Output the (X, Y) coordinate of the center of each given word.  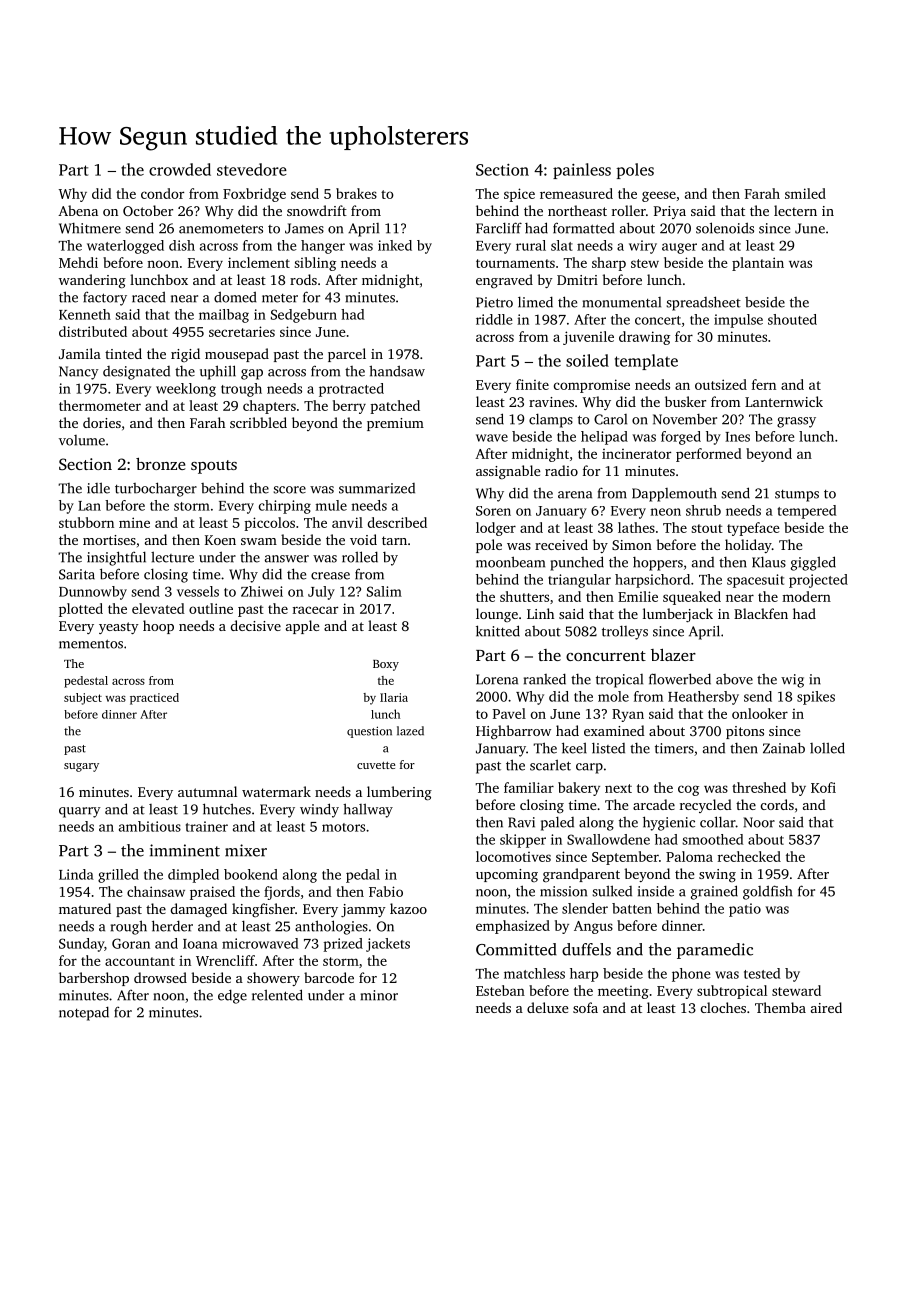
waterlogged (125, 247)
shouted (792, 319)
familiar (529, 787)
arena (575, 495)
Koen (220, 540)
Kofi (823, 787)
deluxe (547, 1007)
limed (535, 302)
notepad (84, 1013)
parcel (347, 355)
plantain (758, 264)
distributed (93, 331)
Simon (632, 545)
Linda (76, 874)
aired (826, 1007)
